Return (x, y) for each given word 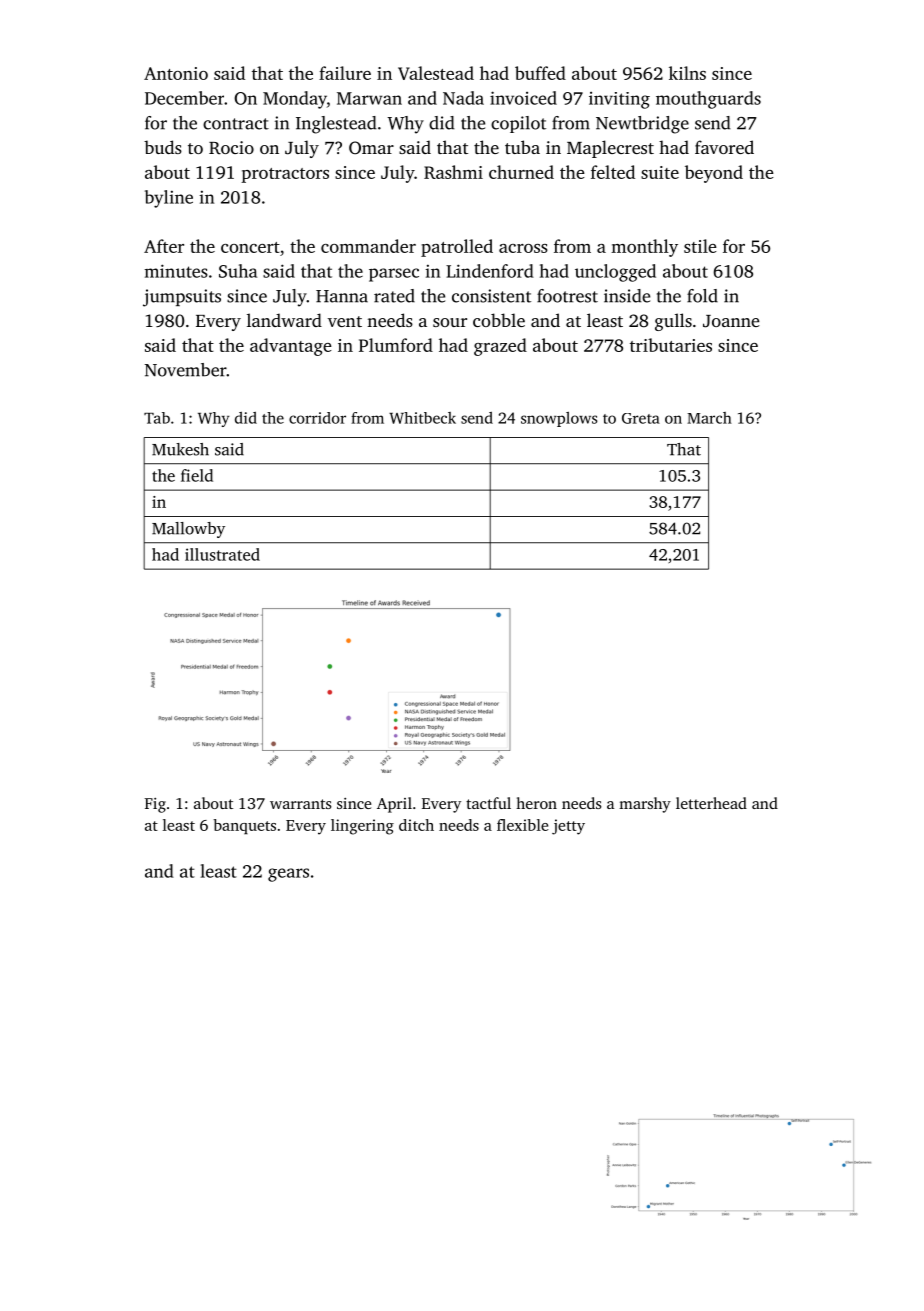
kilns (687, 73)
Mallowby (188, 530)
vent (345, 321)
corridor (317, 418)
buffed (540, 73)
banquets (244, 826)
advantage (291, 347)
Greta (641, 418)
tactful (488, 803)
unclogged (615, 273)
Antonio (176, 73)
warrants (301, 804)
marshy (645, 805)
